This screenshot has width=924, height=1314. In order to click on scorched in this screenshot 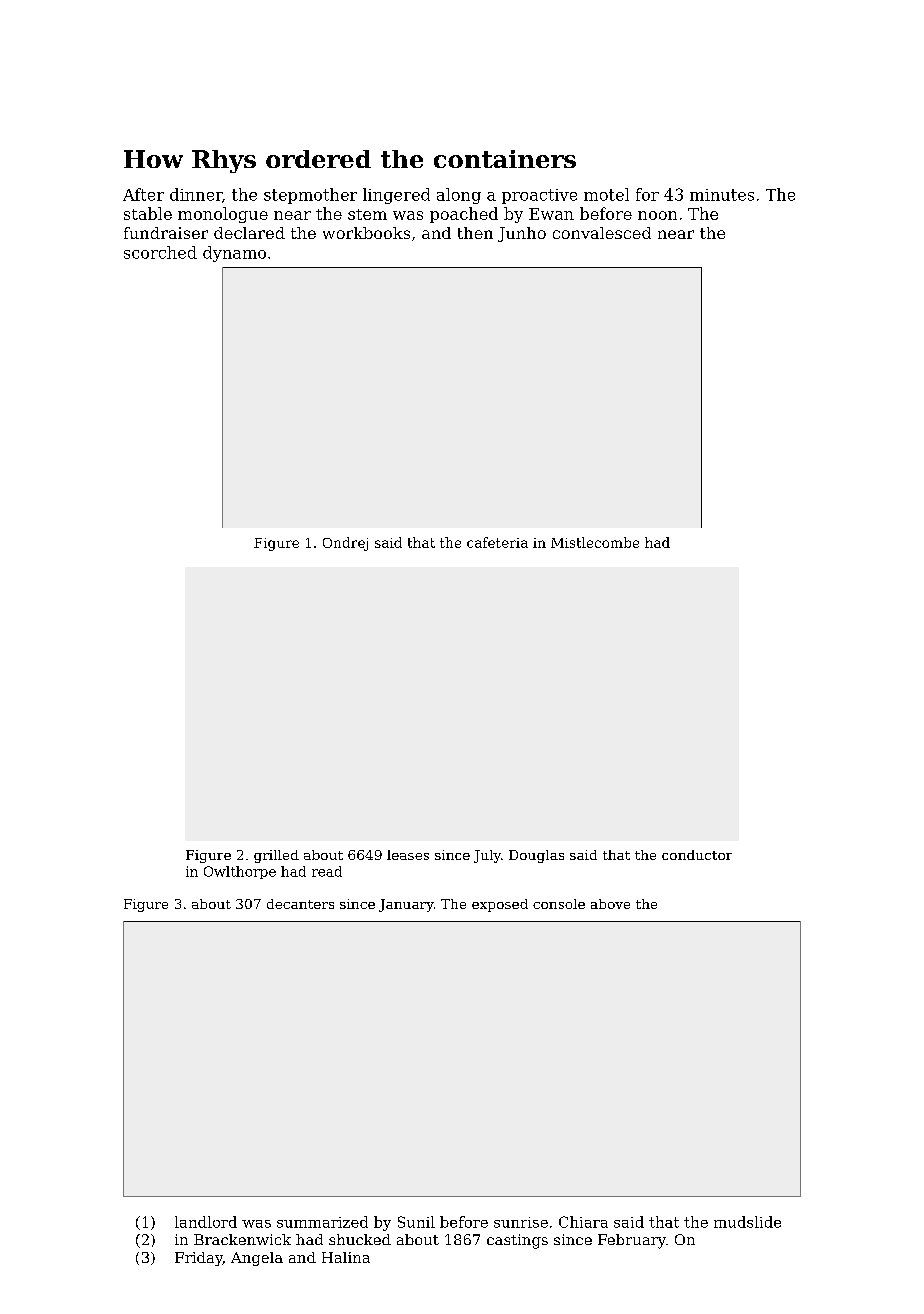, I will do `click(160, 252)`.
